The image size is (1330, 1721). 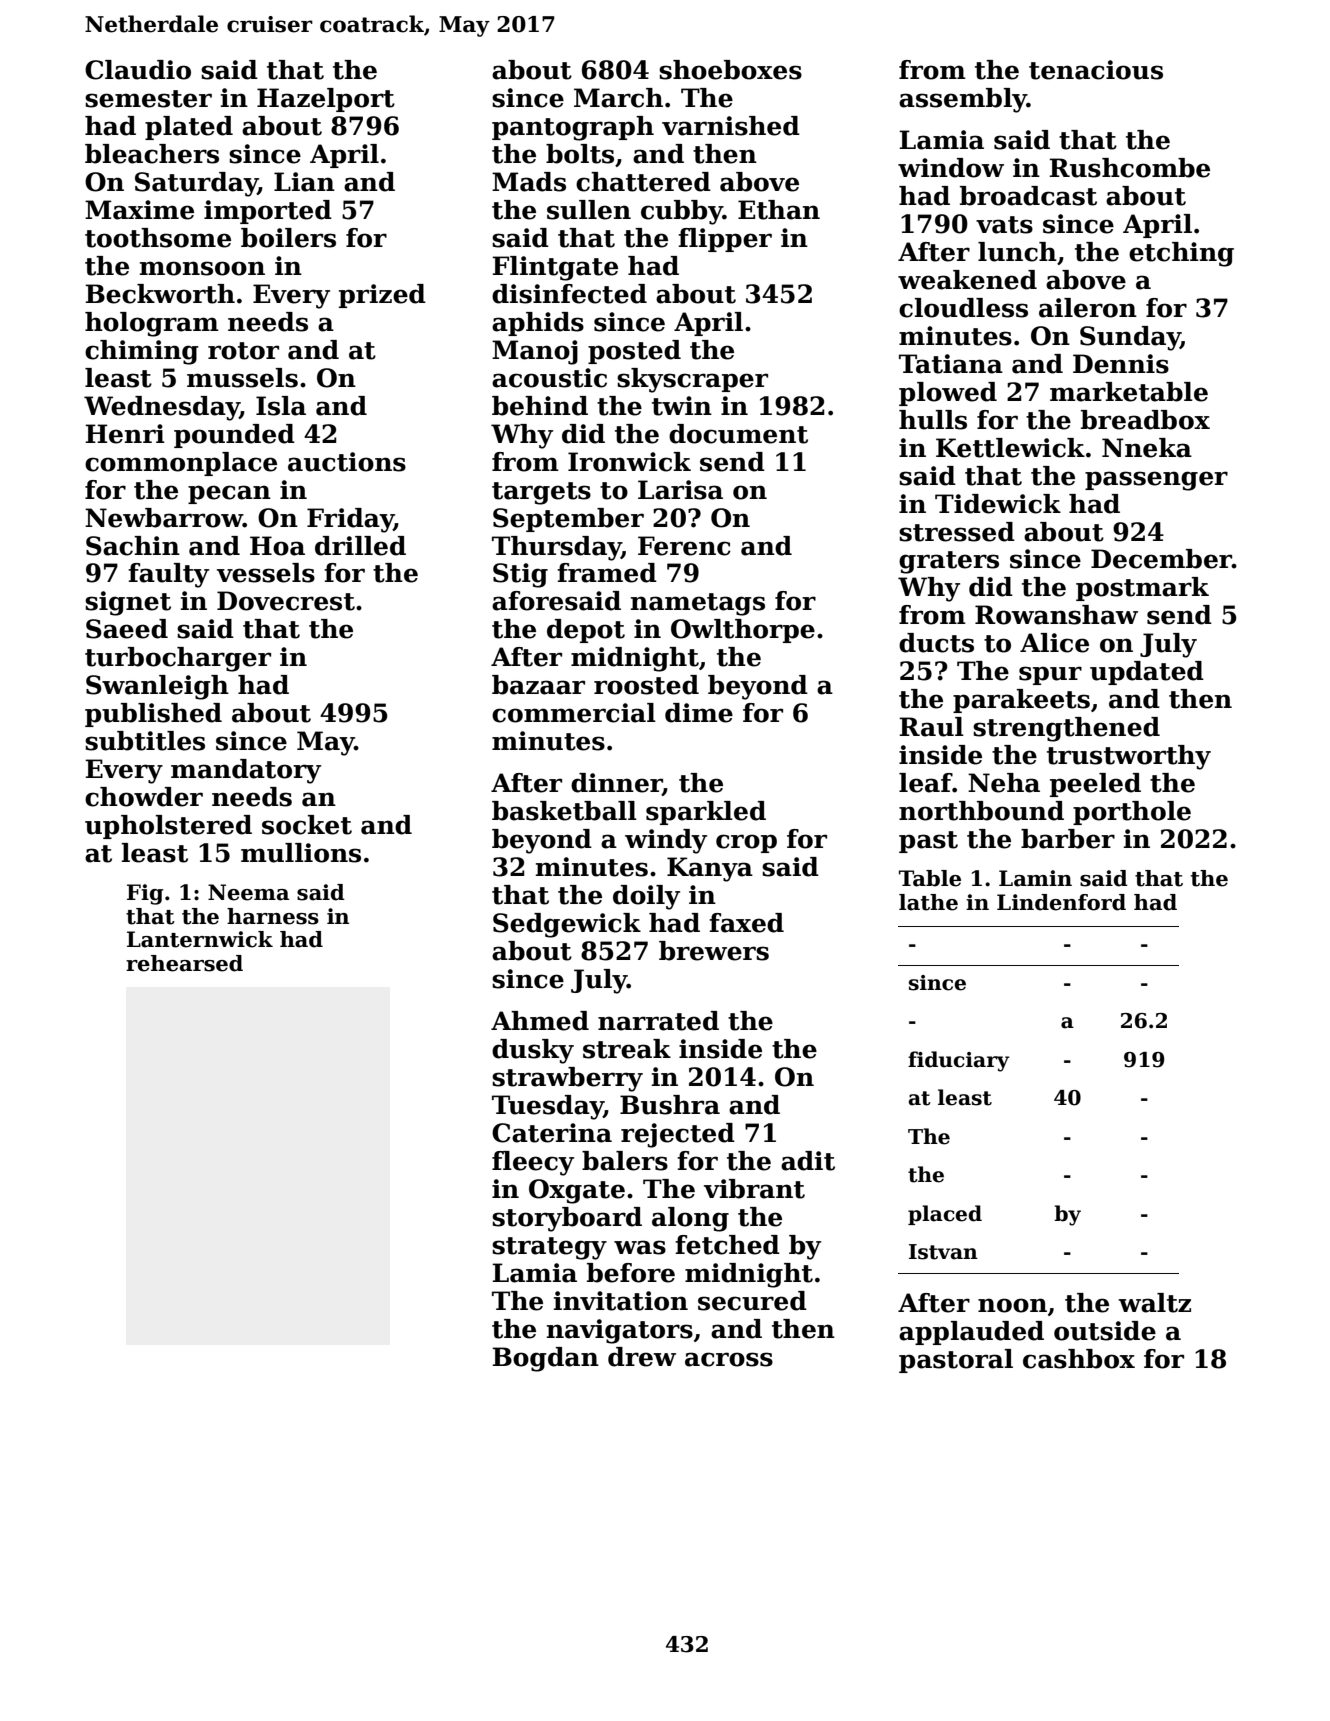 What do you see at coordinates (273, 916) in the screenshot?
I see `harness` at bounding box center [273, 916].
